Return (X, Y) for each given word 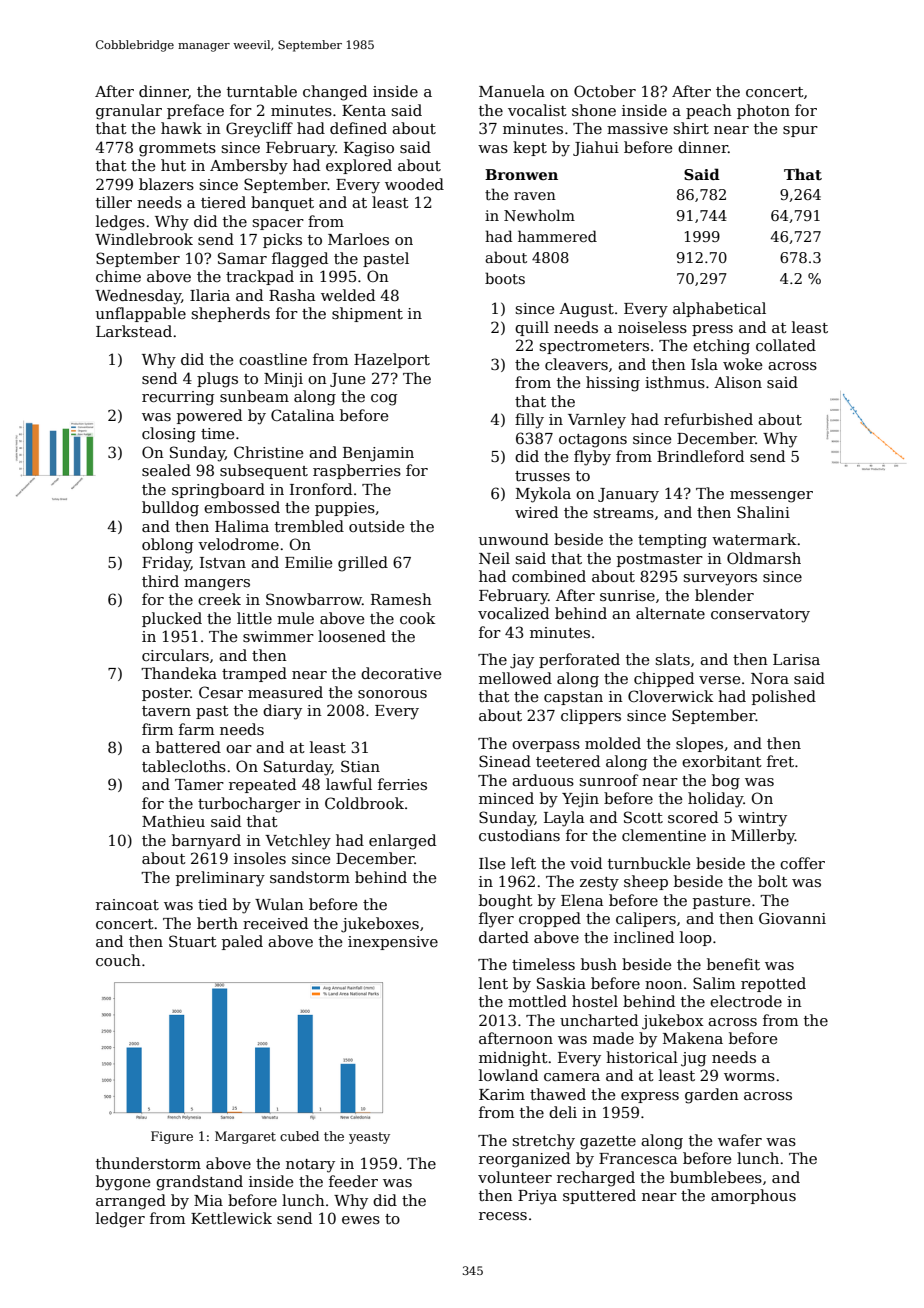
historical (642, 1057)
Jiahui (596, 148)
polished (784, 697)
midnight (513, 1059)
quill (532, 328)
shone (594, 110)
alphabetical (719, 309)
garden (712, 1096)
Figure (172, 1137)
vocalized (513, 613)
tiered (223, 202)
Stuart (193, 941)
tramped (254, 674)
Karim (502, 1094)
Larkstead (134, 331)
